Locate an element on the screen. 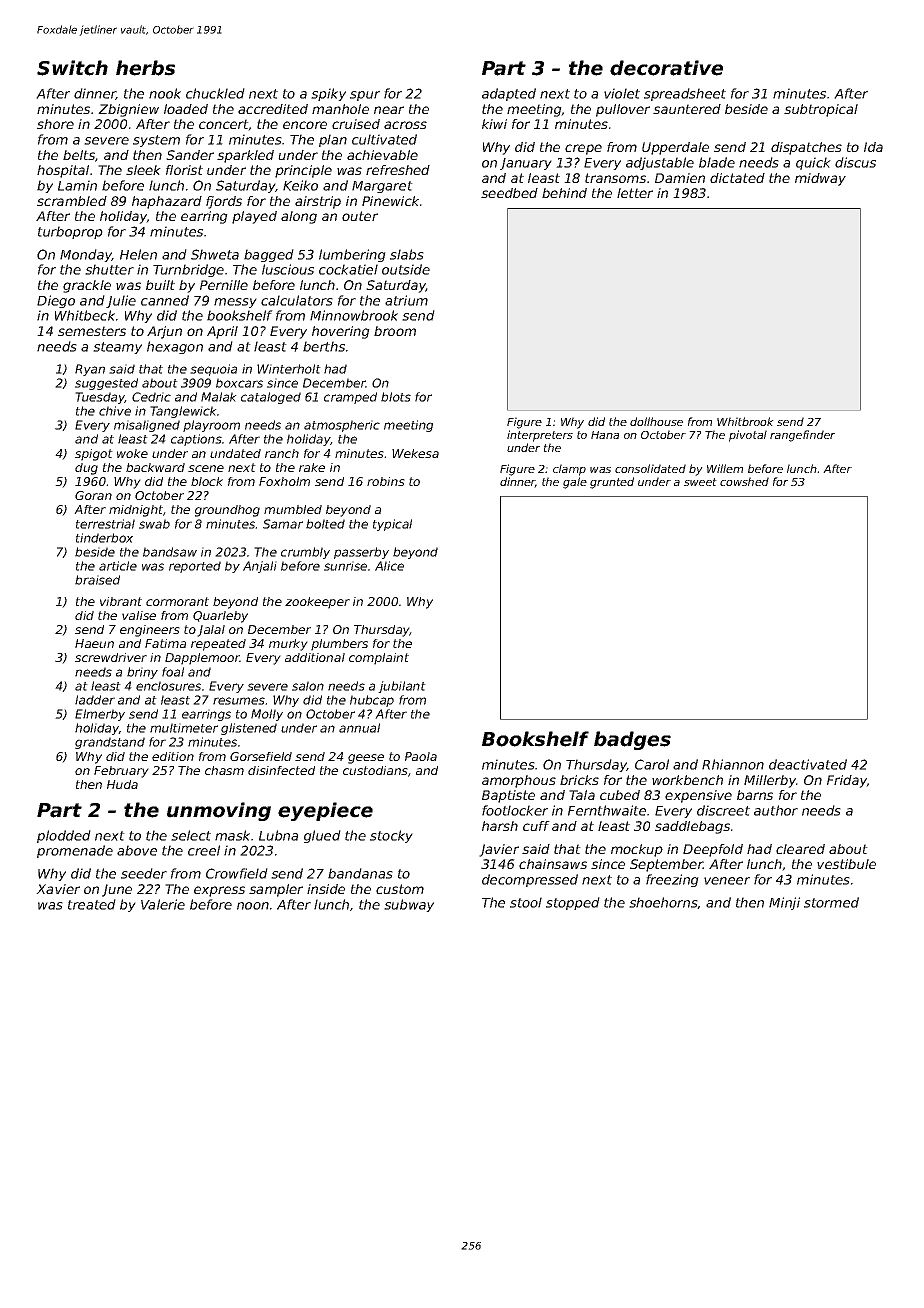 Image resolution: width=924 pixels, height=1308 pixels. Whitbrook is located at coordinates (745, 421).
